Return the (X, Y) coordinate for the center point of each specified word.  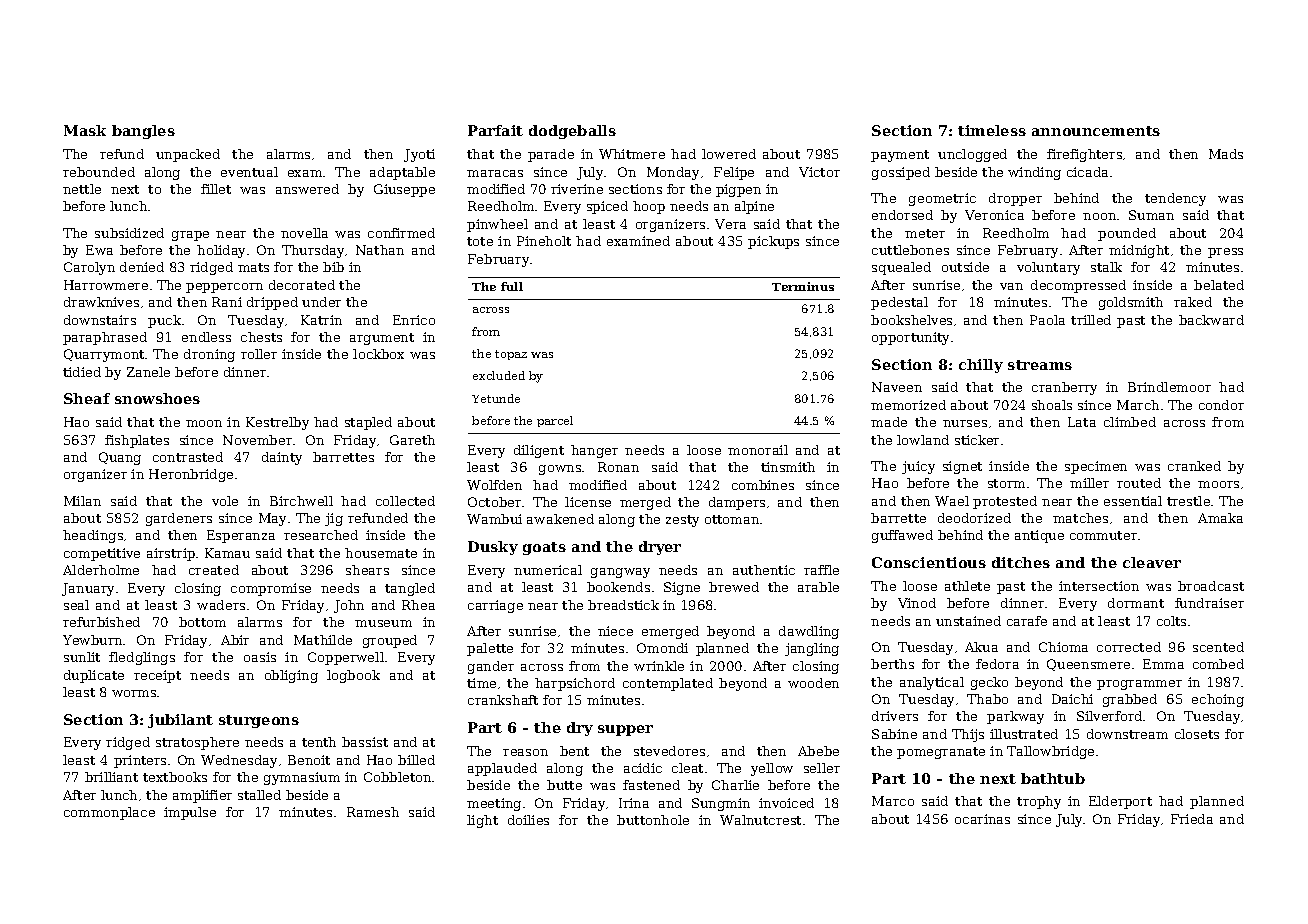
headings (93, 536)
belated (1219, 285)
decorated (302, 285)
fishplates (137, 441)
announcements (1096, 131)
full (512, 286)
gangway (620, 573)
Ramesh (373, 812)
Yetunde (496, 398)
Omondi (662, 648)
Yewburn (92, 640)
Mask (85, 130)
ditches (1021, 562)
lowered (729, 154)
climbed (1130, 422)
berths (892, 664)
